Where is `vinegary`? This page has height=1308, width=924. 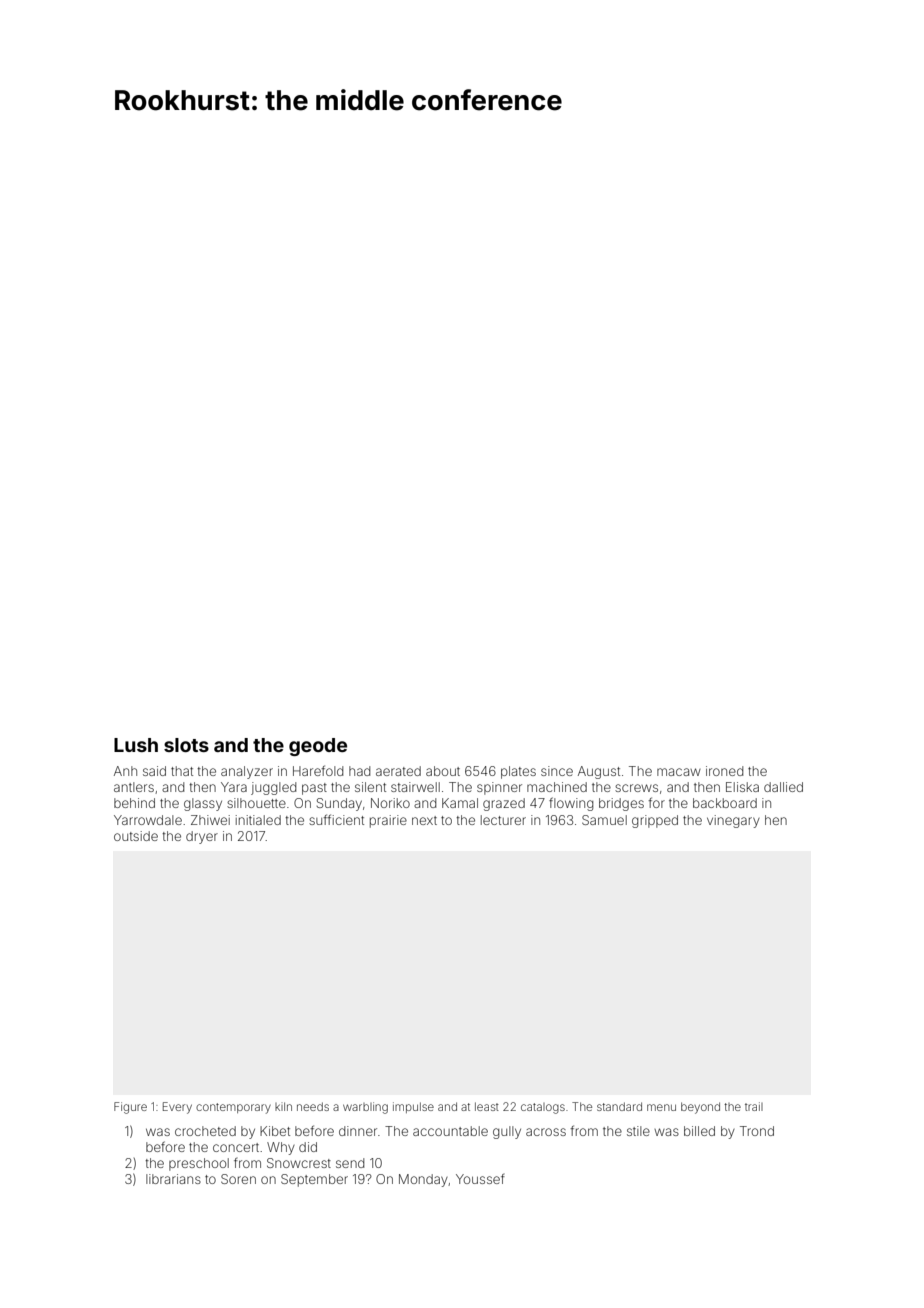 vinegary is located at coordinates (733, 821).
